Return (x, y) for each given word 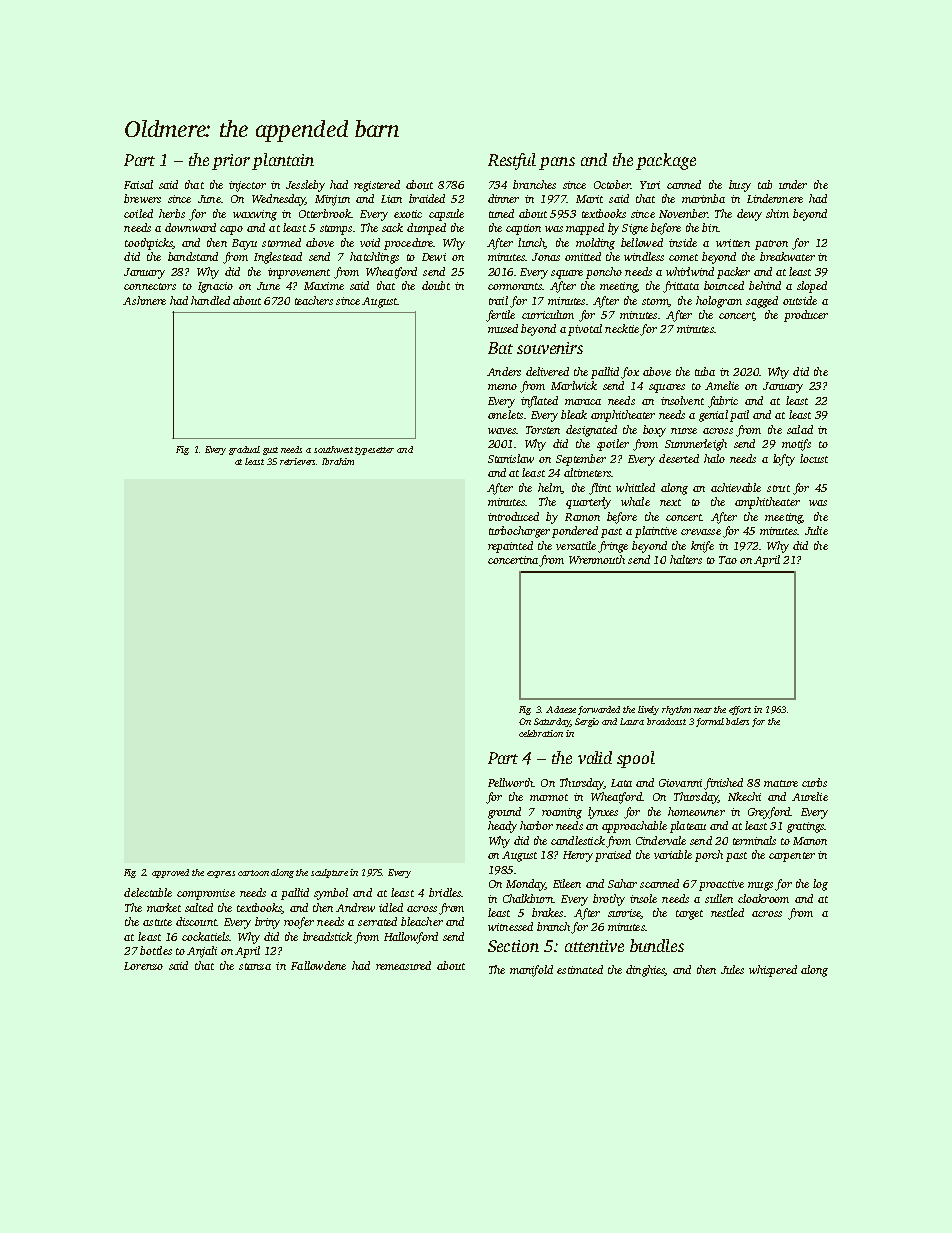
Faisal (138, 184)
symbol (331, 894)
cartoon (253, 873)
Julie (816, 530)
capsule (446, 215)
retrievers (298, 461)
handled (210, 300)
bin (710, 227)
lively (648, 710)
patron (771, 245)
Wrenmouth (597, 559)
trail (498, 300)
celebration (541, 733)
